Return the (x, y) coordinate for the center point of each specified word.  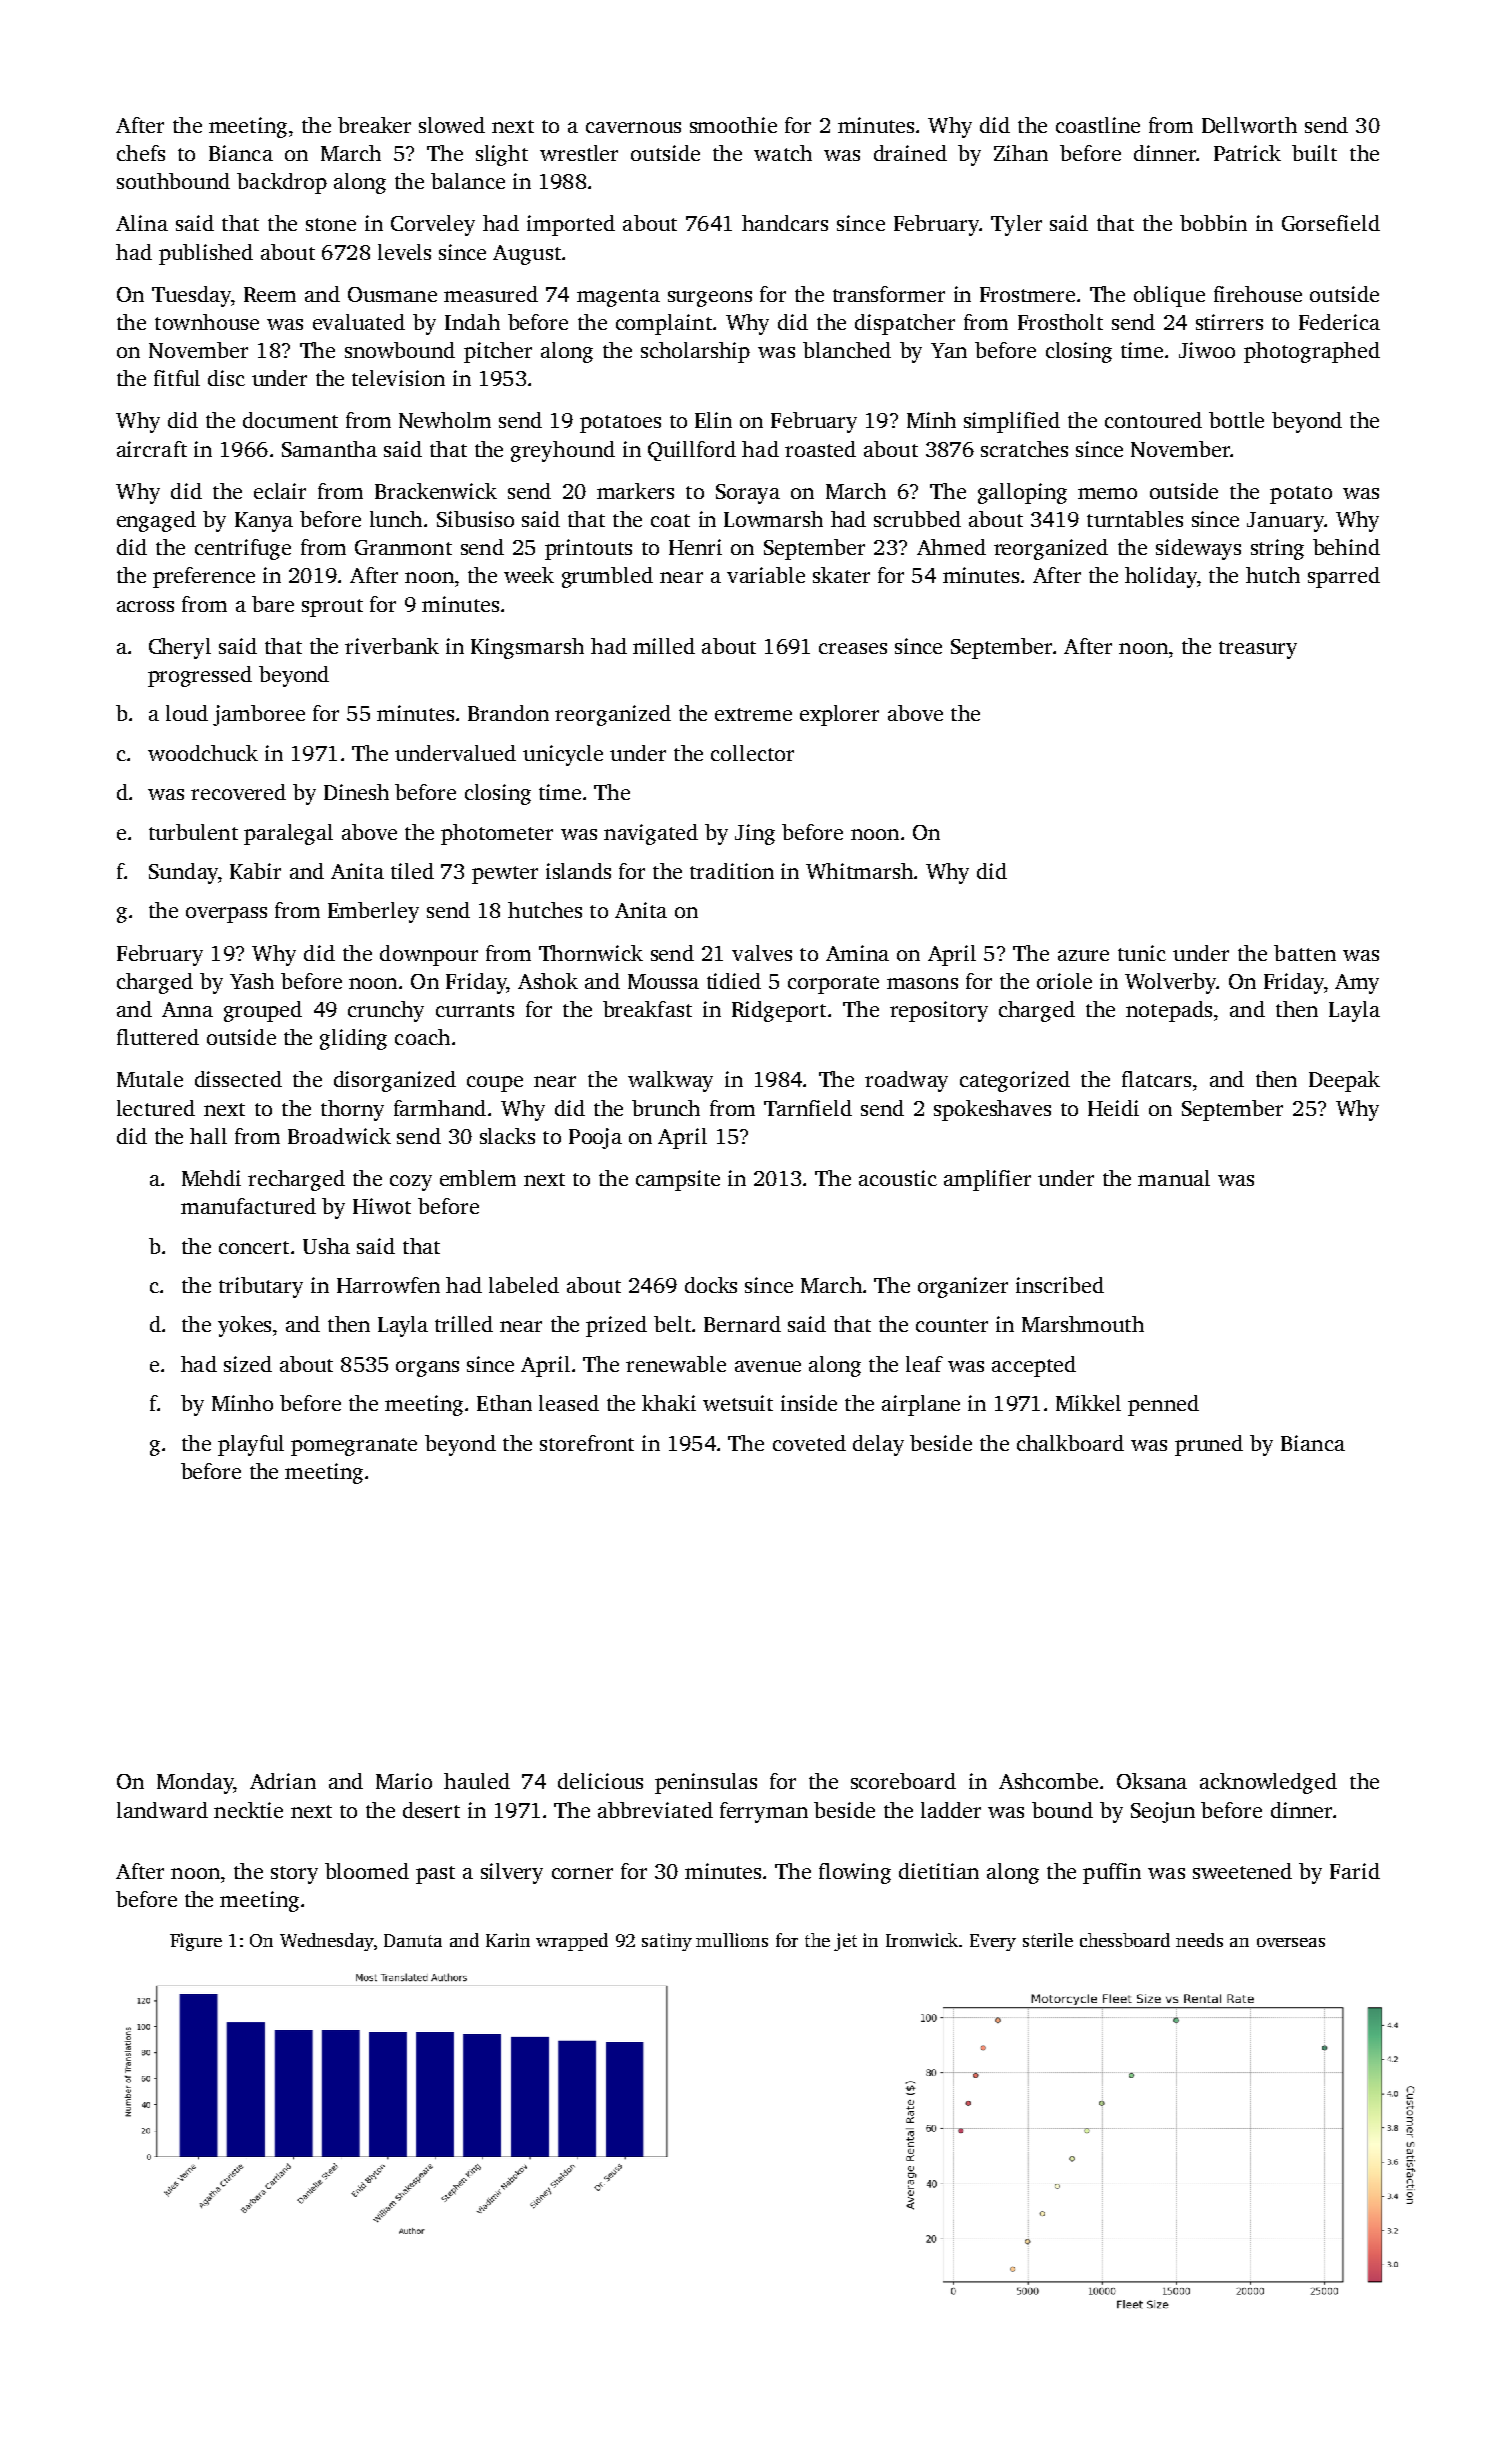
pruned (1209, 1445)
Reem (270, 294)
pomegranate (354, 1447)
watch (783, 153)
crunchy (386, 1011)
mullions (732, 1940)
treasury (1258, 650)
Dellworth (1249, 125)
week (529, 575)
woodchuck (203, 753)
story (294, 1875)
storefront (587, 1443)
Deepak (1344, 1081)
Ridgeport (779, 1011)
